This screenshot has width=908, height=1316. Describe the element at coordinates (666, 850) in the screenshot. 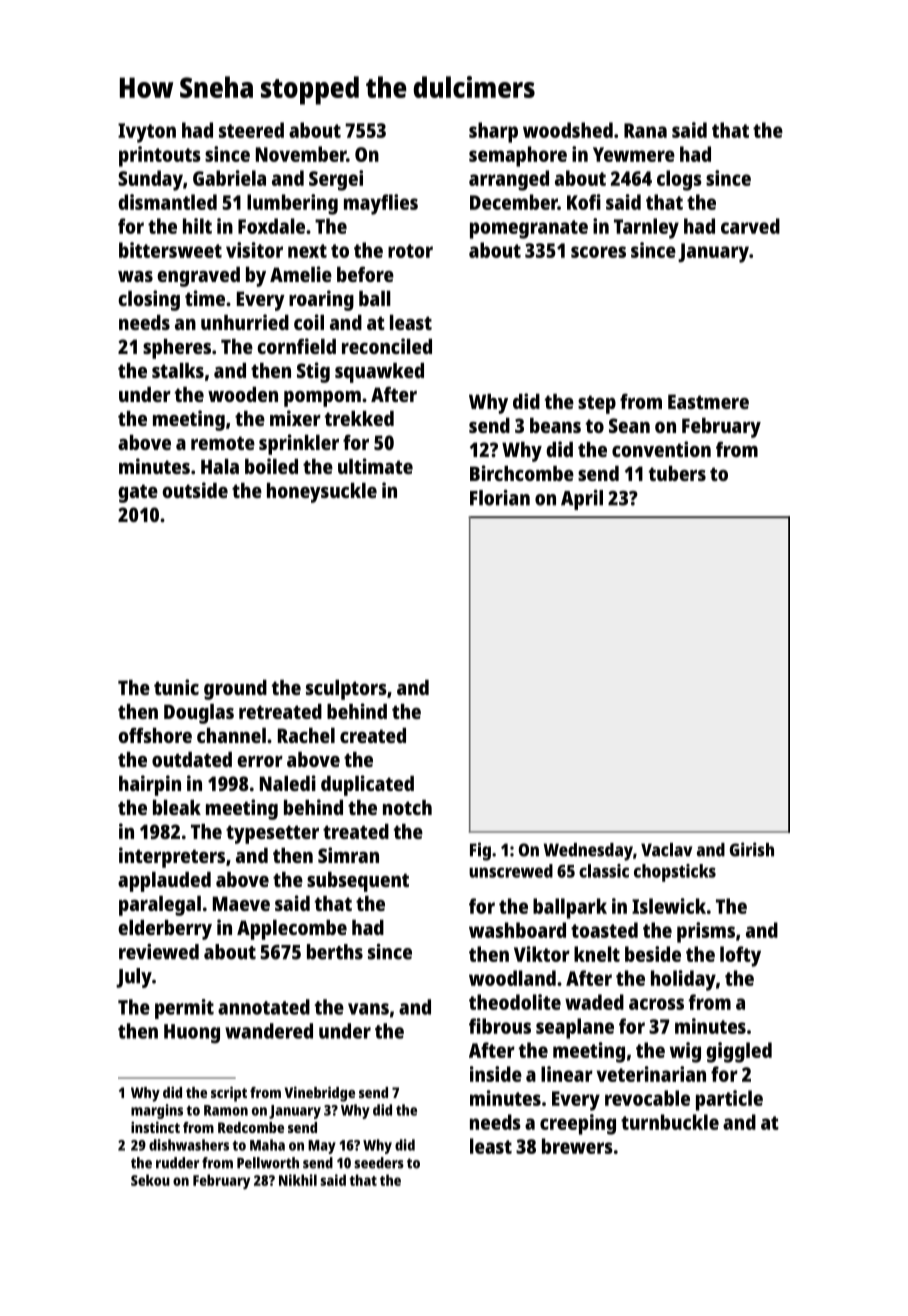

I see `Vaclav` at that location.
